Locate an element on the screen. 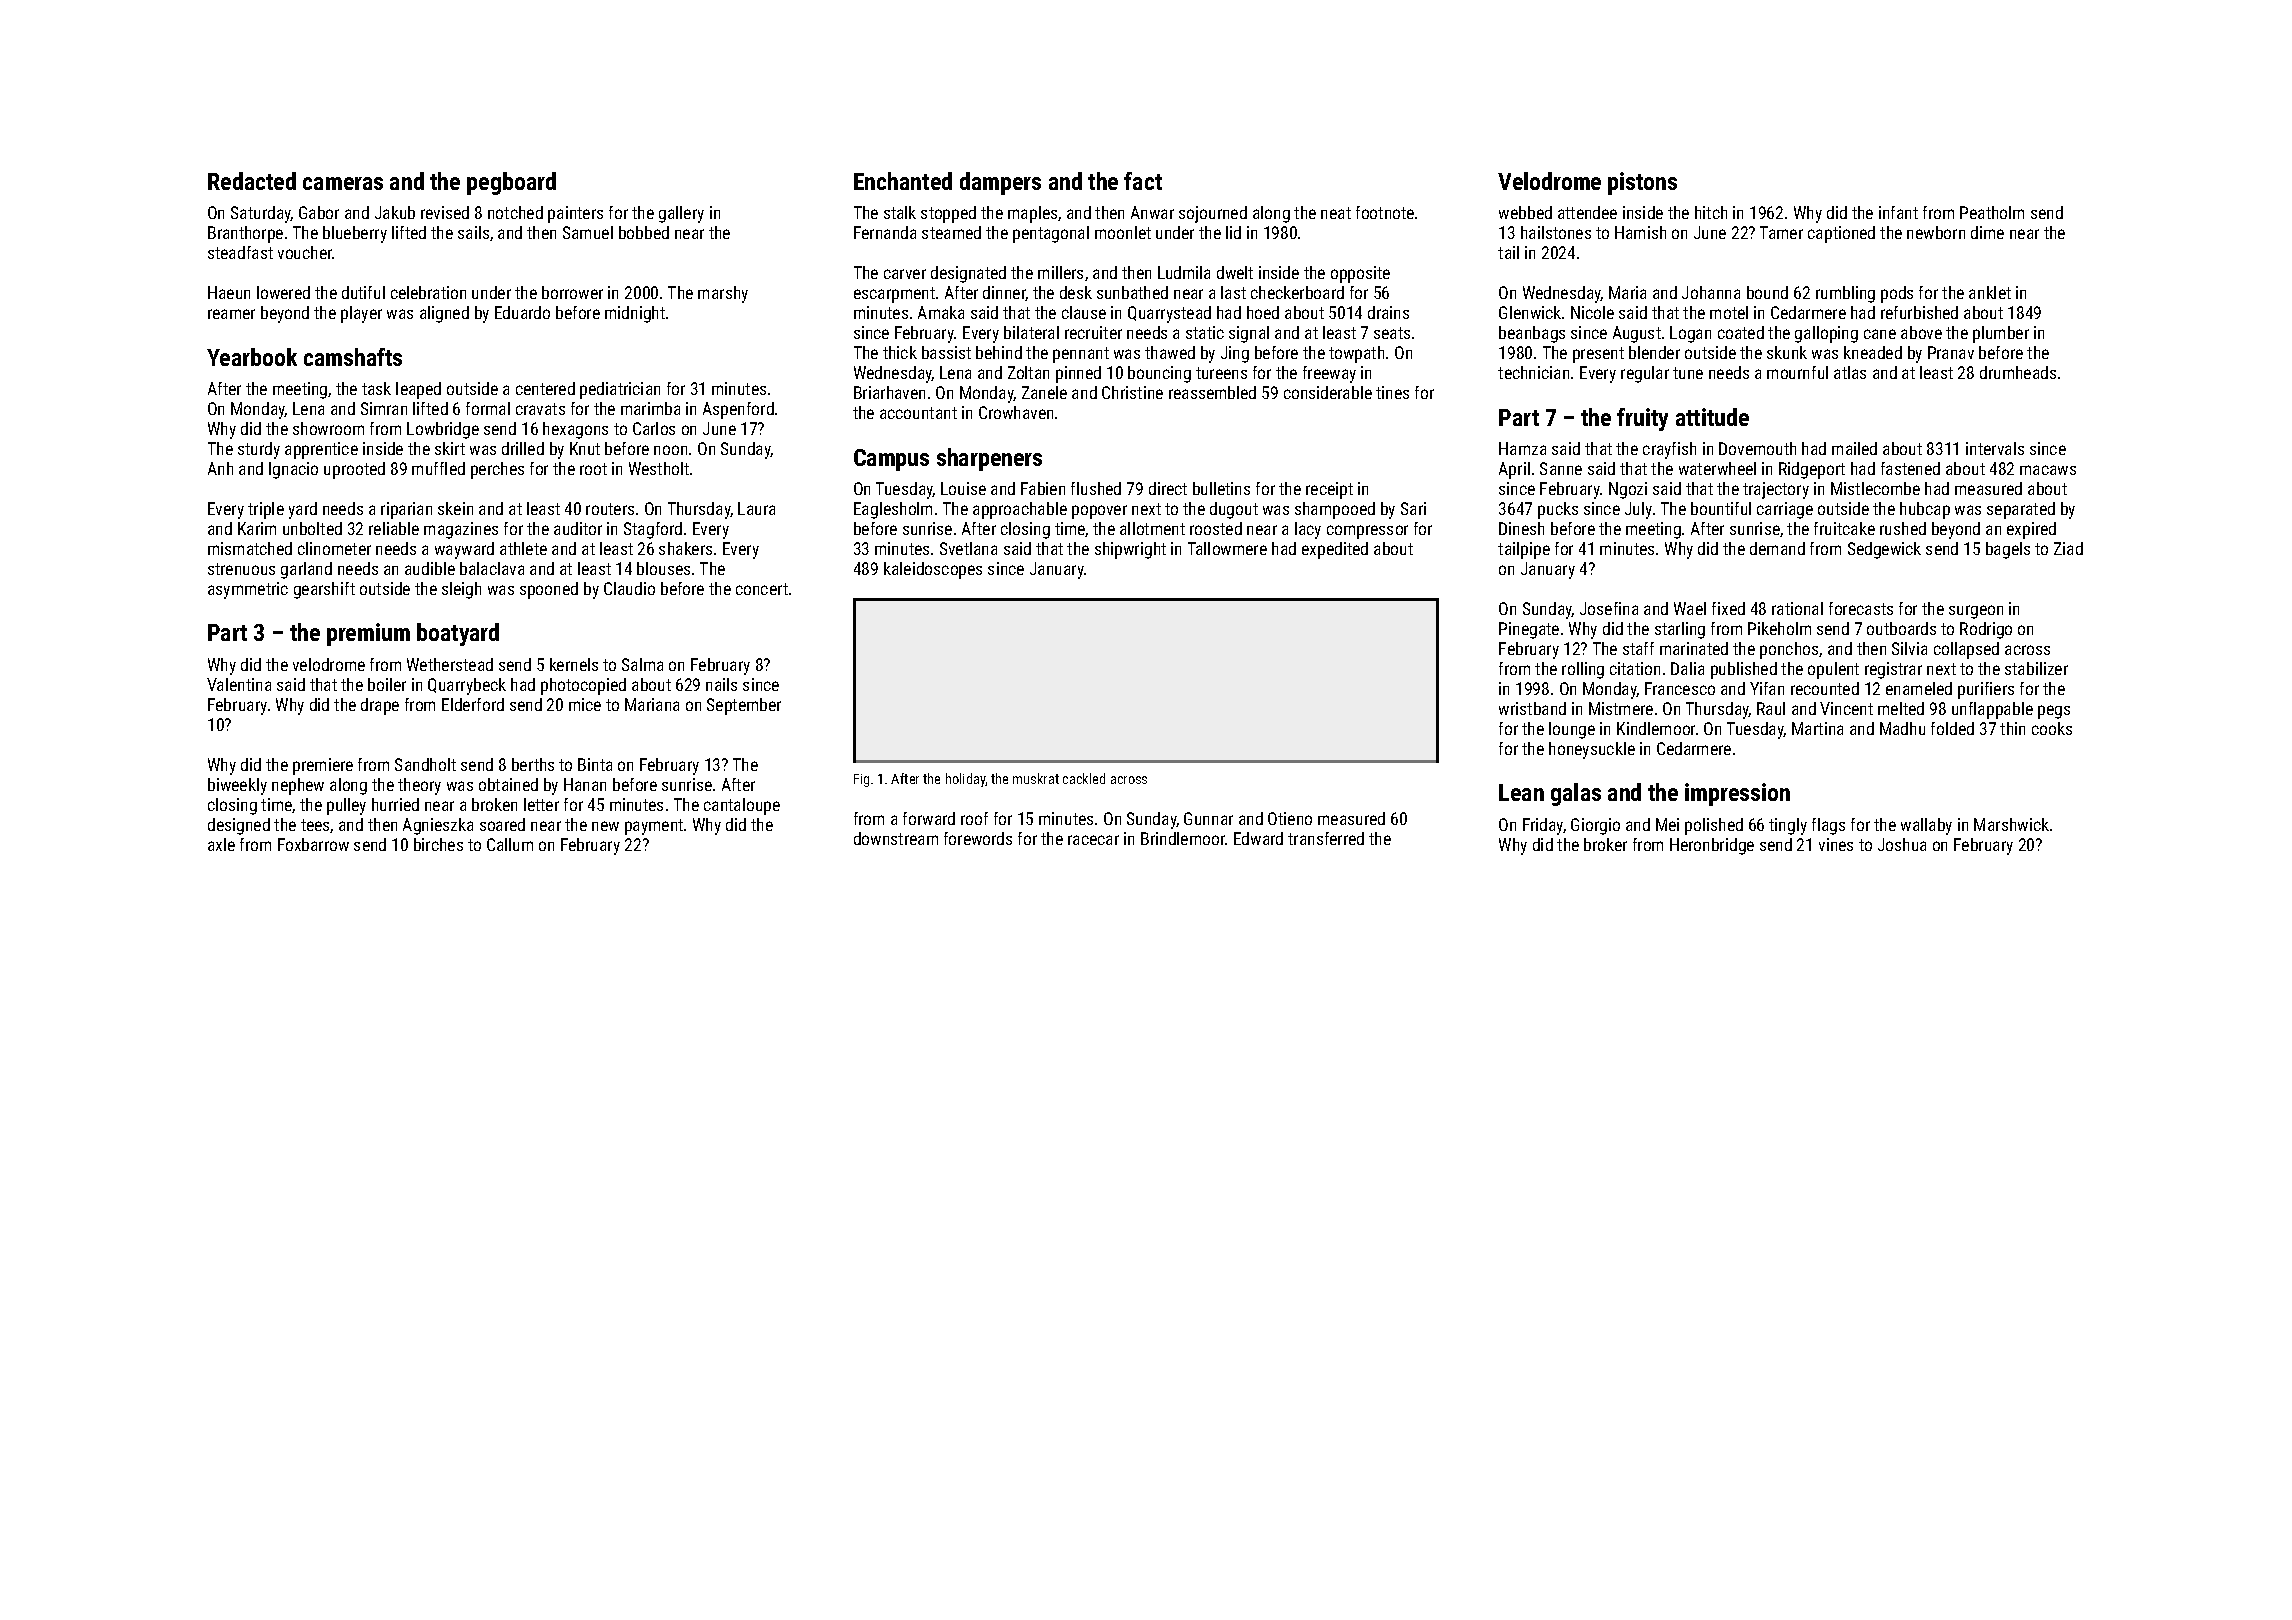 The image size is (2292, 1620). September is located at coordinates (744, 706).
